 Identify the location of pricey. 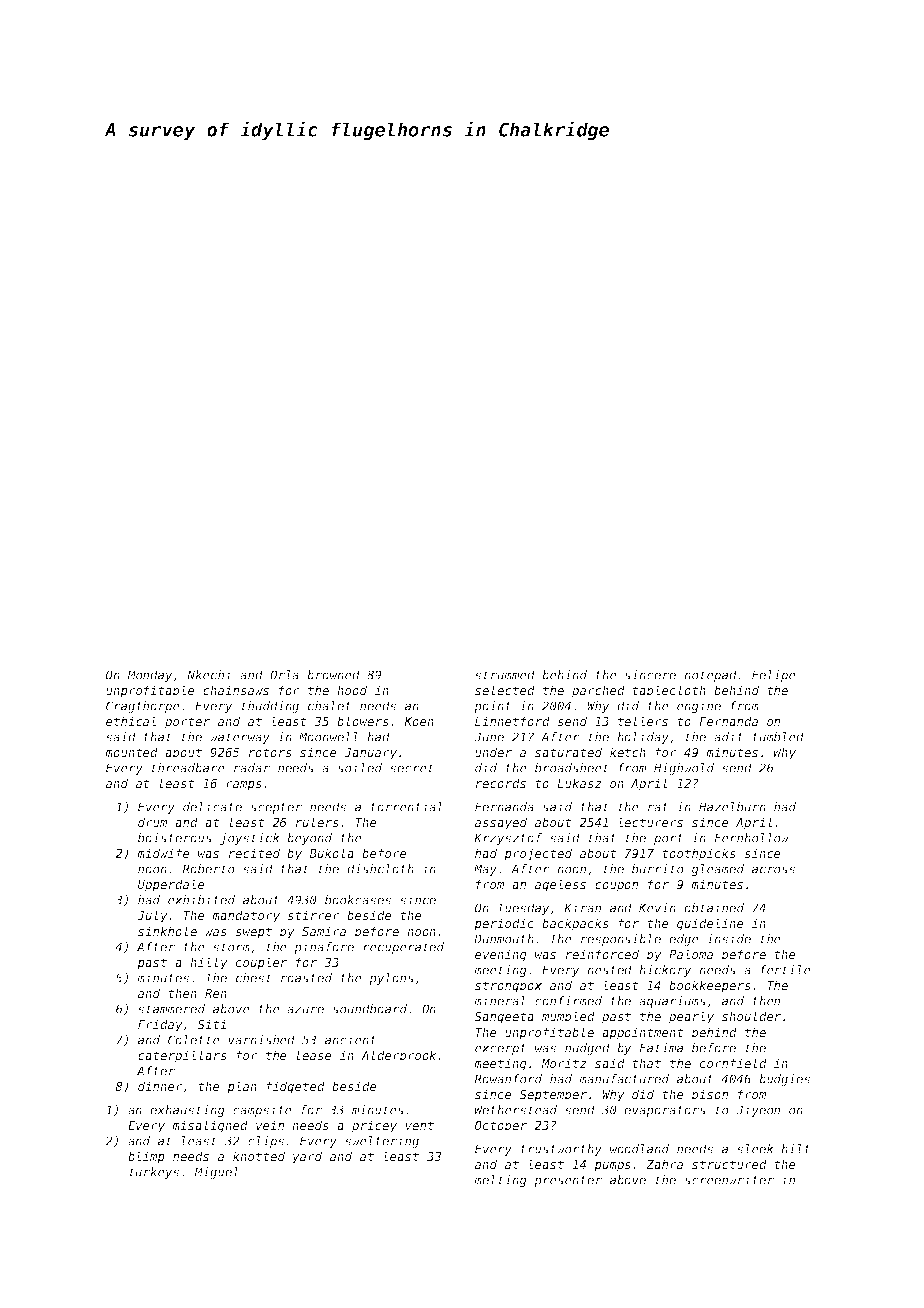
(374, 1126).
